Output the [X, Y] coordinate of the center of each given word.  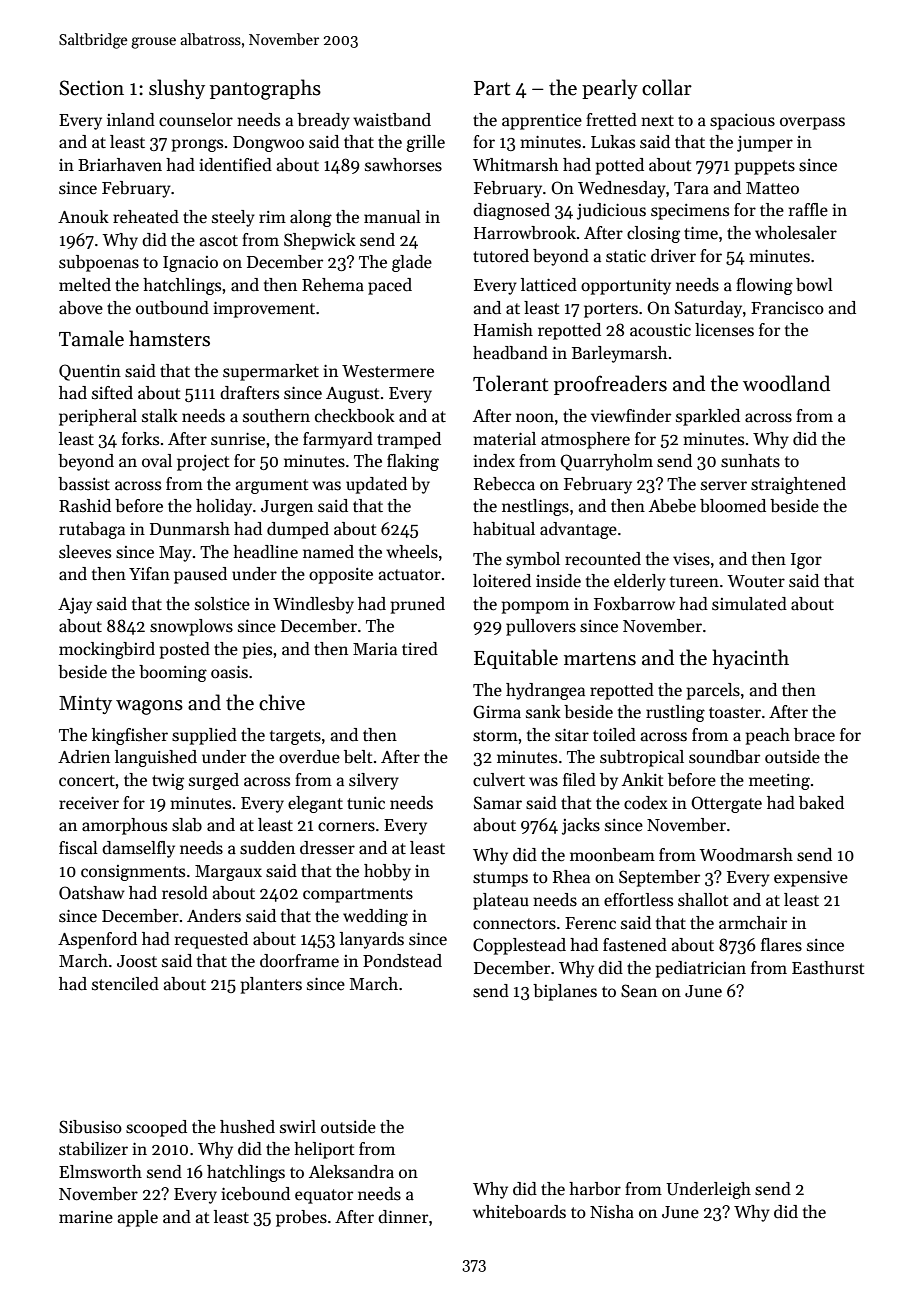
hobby [387, 872]
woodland [786, 383]
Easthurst [828, 968]
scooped [156, 1128]
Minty [85, 704]
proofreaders [610, 385]
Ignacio [190, 264]
